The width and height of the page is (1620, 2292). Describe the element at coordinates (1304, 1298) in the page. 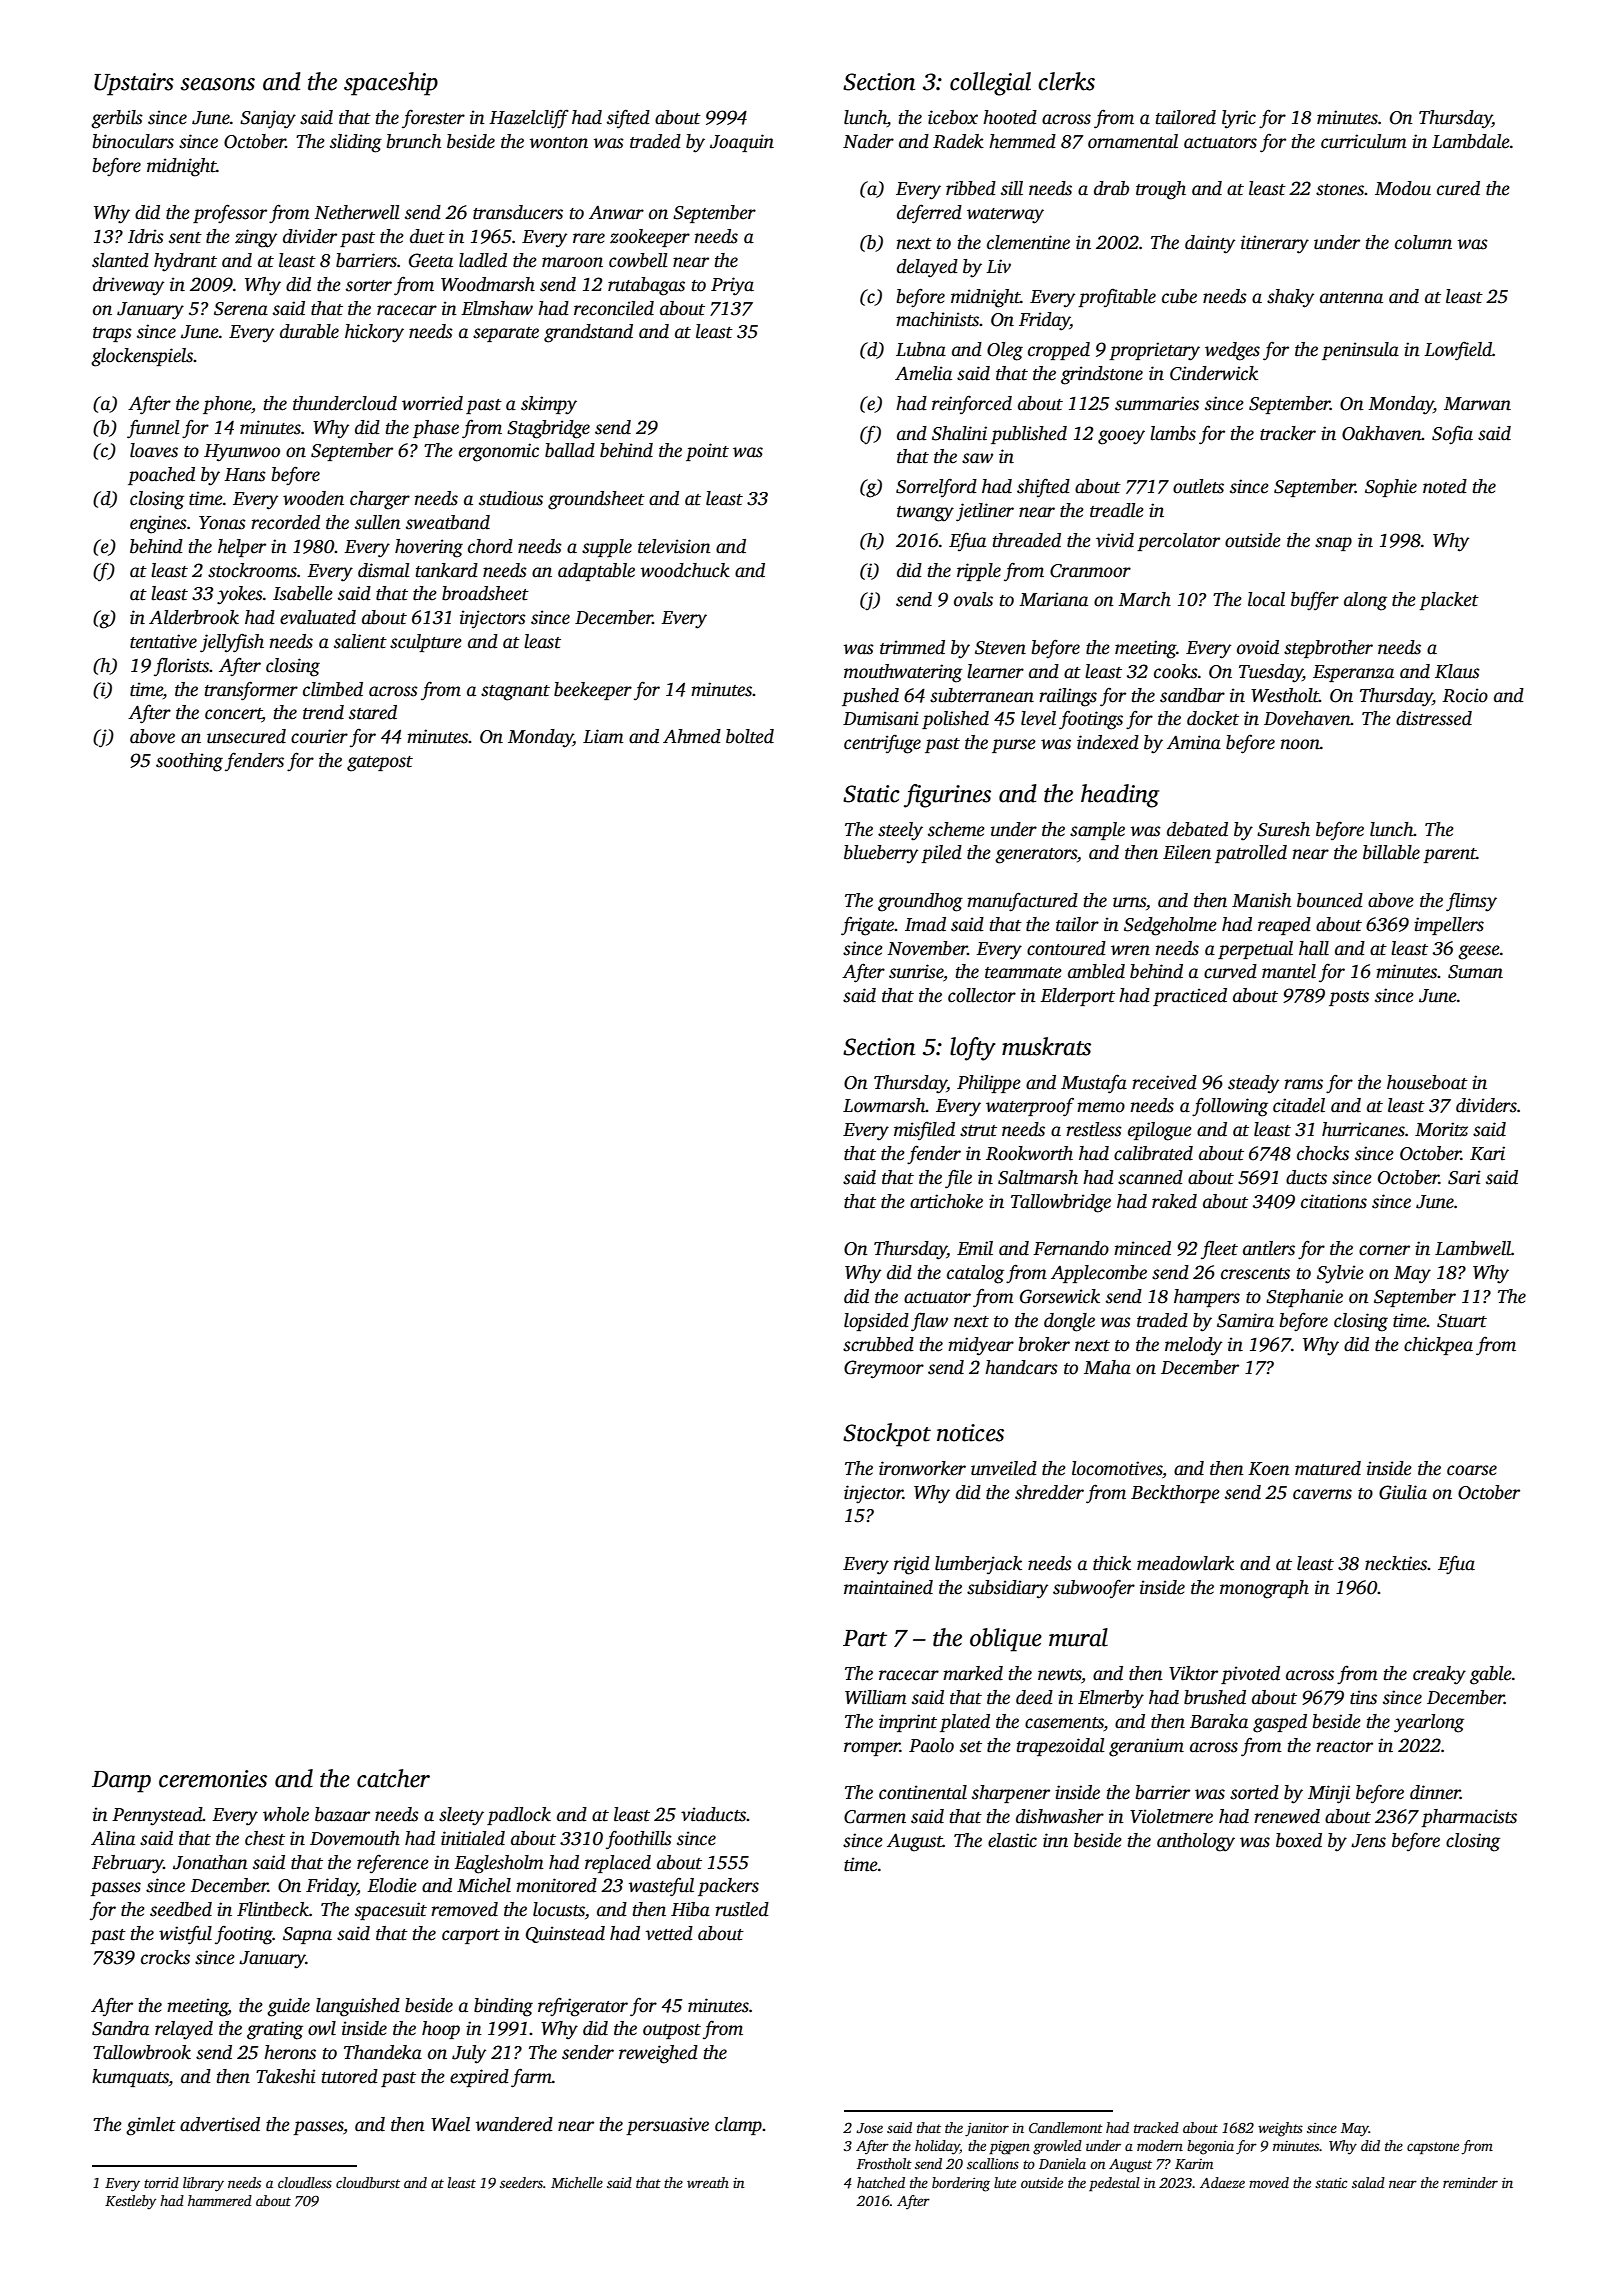

I see `Stephanie` at that location.
